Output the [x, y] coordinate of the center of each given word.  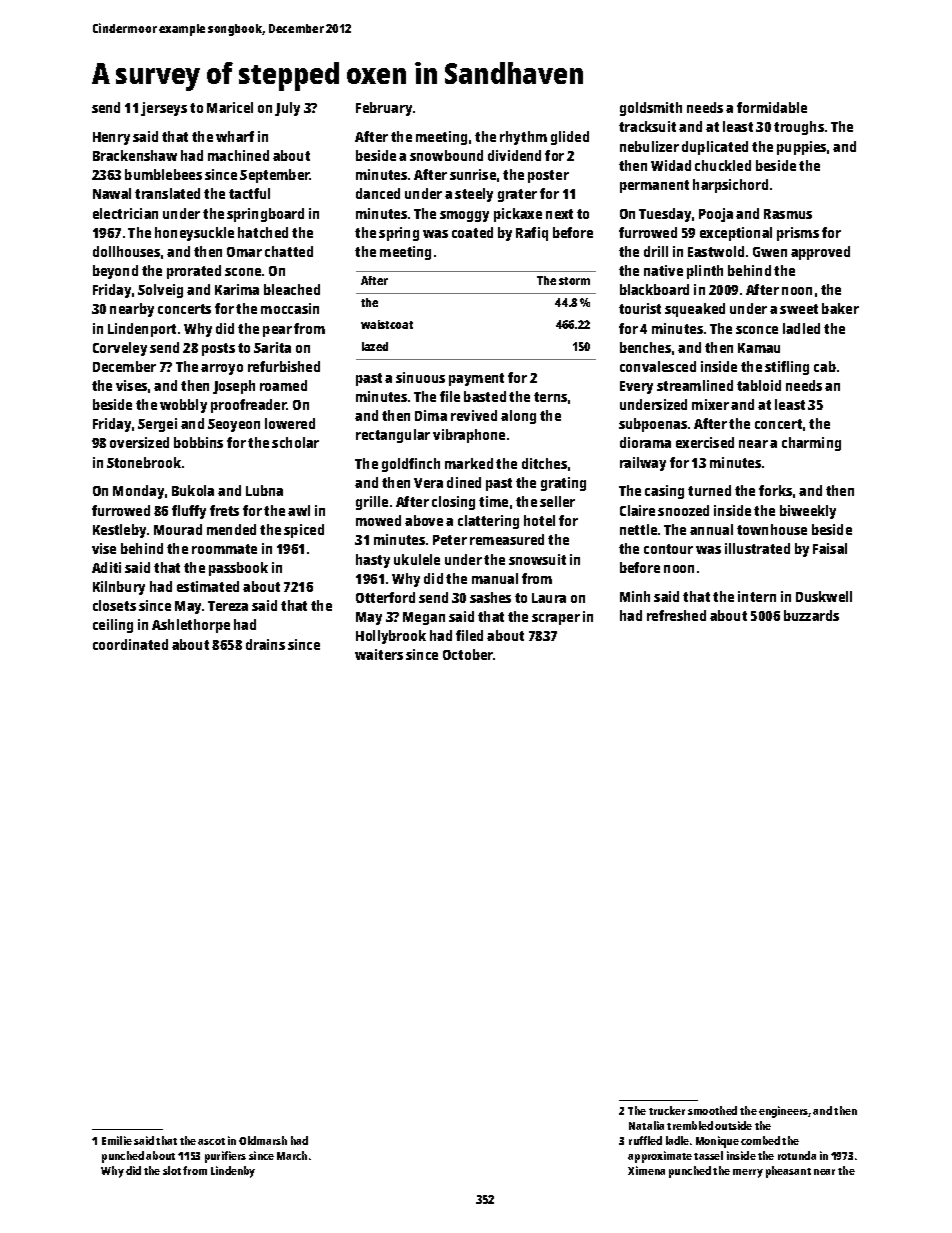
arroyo [222, 369]
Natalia [646, 1125]
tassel [708, 1155]
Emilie [117, 1140]
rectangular [393, 436]
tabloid [759, 385]
